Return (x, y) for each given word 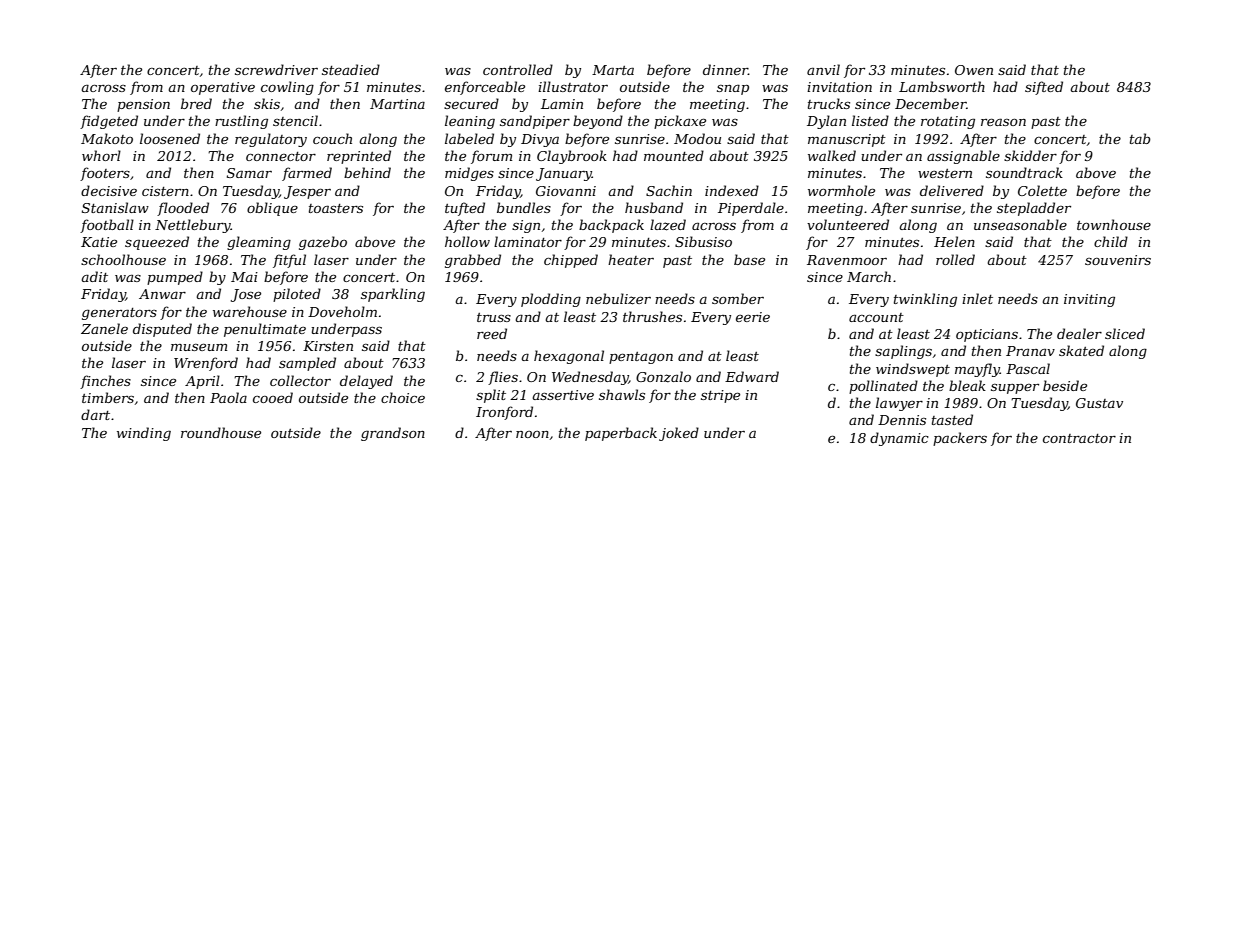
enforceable (485, 88)
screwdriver (276, 69)
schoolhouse (123, 259)
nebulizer (618, 299)
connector (281, 156)
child (1111, 241)
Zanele (104, 328)
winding (144, 434)
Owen (974, 70)
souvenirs (1118, 260)
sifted (1044, 88)
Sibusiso (703, 241)
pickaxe (680, 122)
